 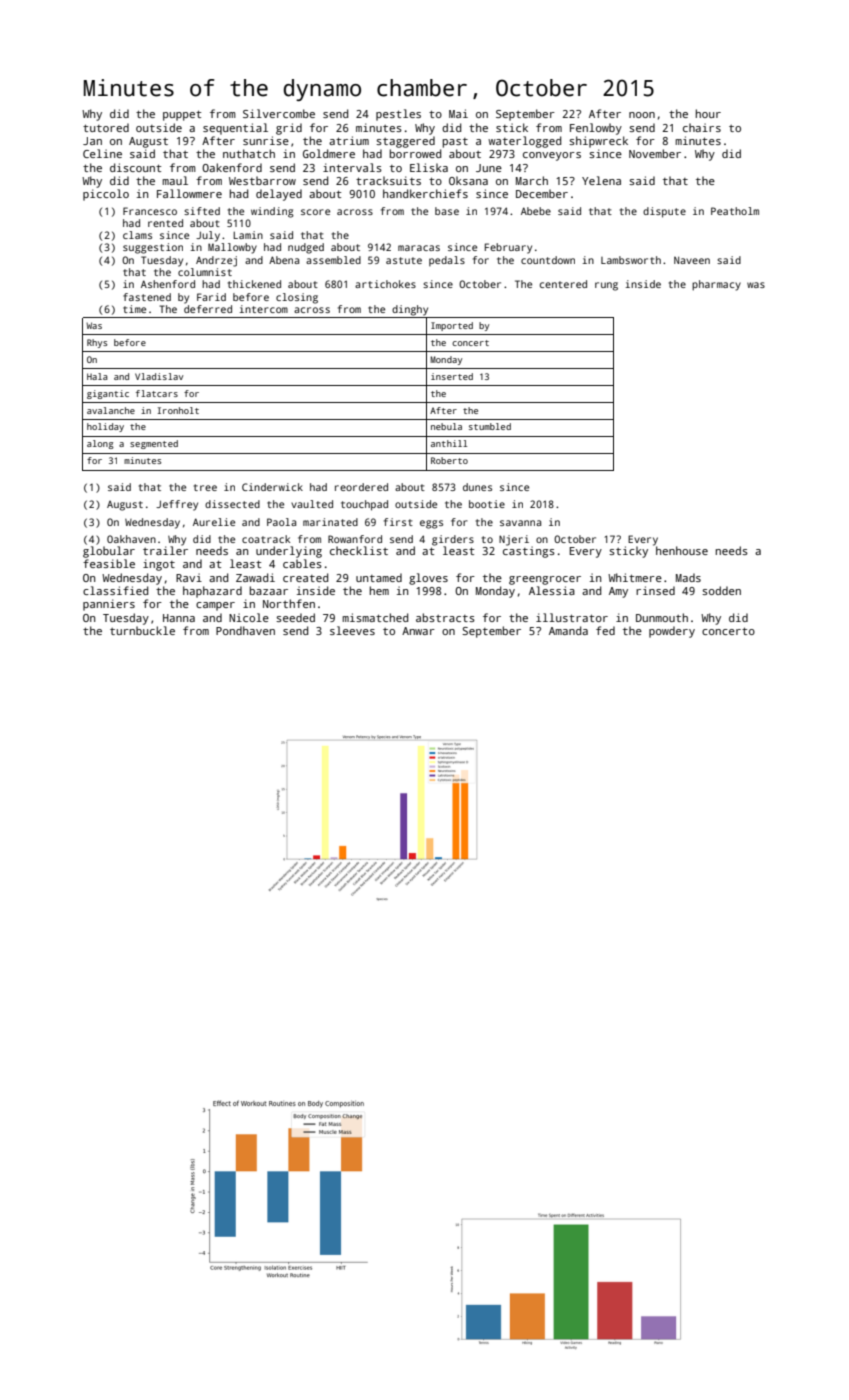 What do you see at coordinates (111, 410) in the image?
I see `avalanche` at bounding box center [111, 410].
